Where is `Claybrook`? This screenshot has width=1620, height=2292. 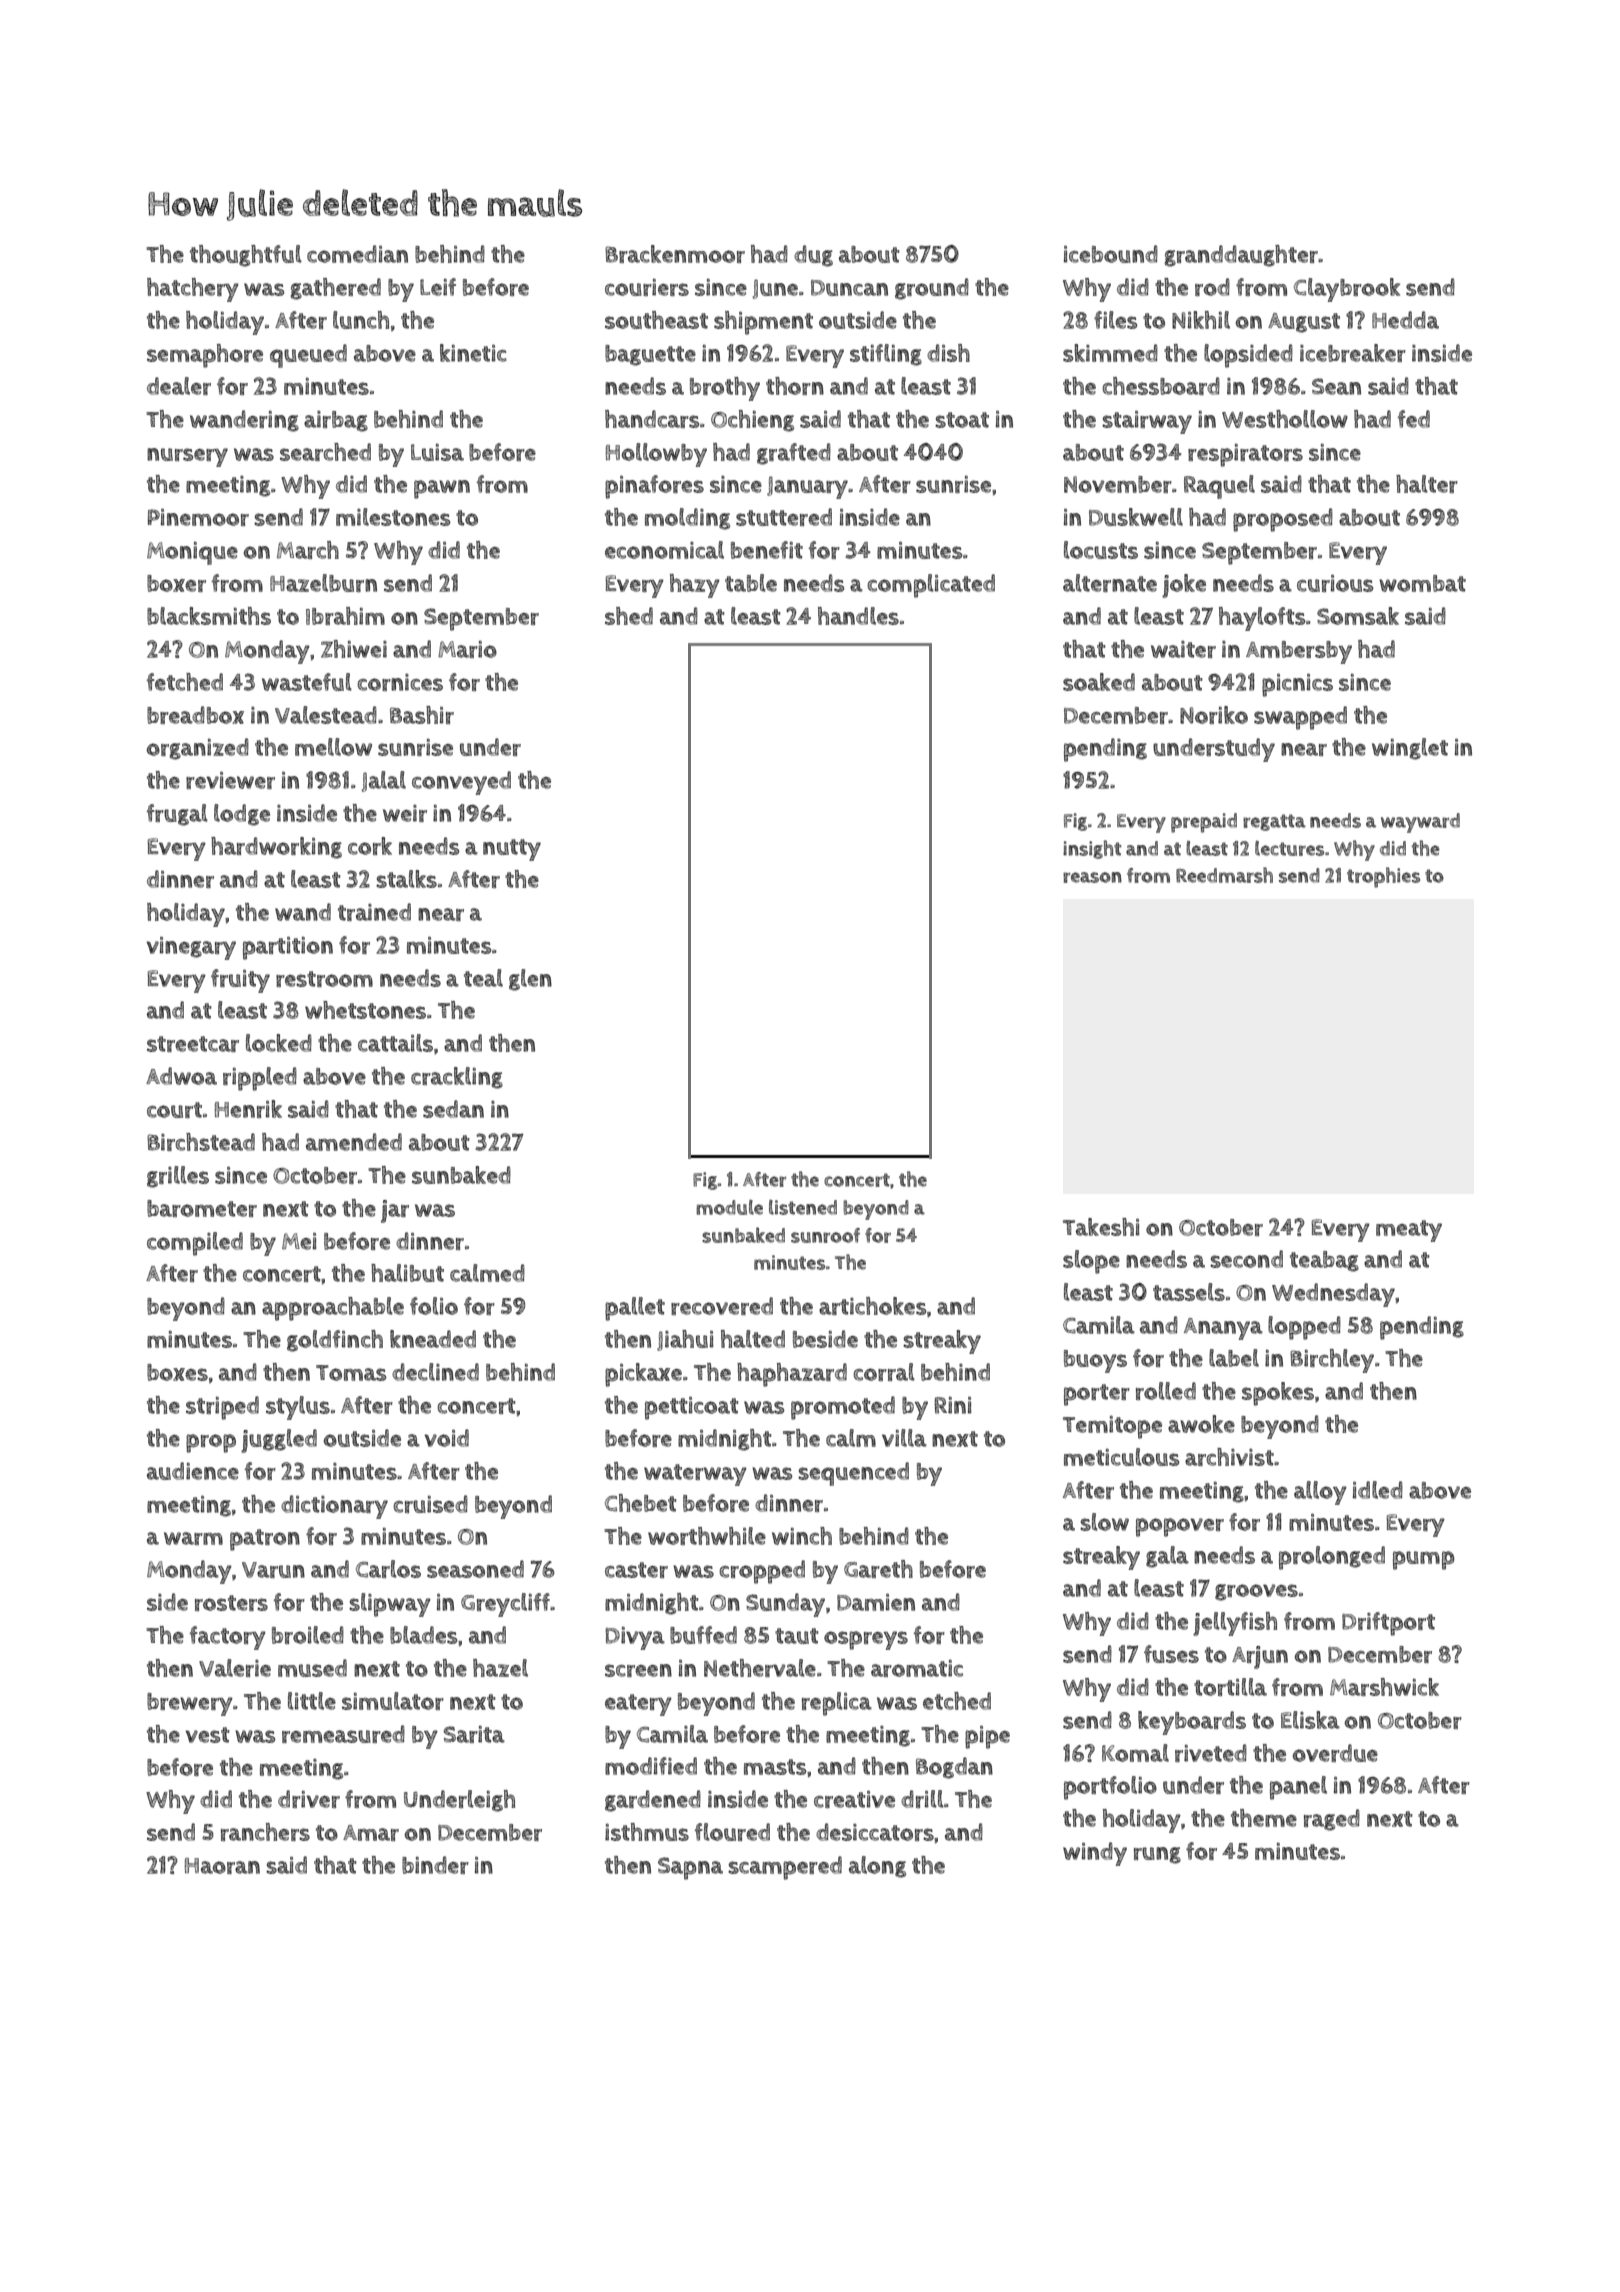 Claybrook is located at coordinates (1347, 290).
